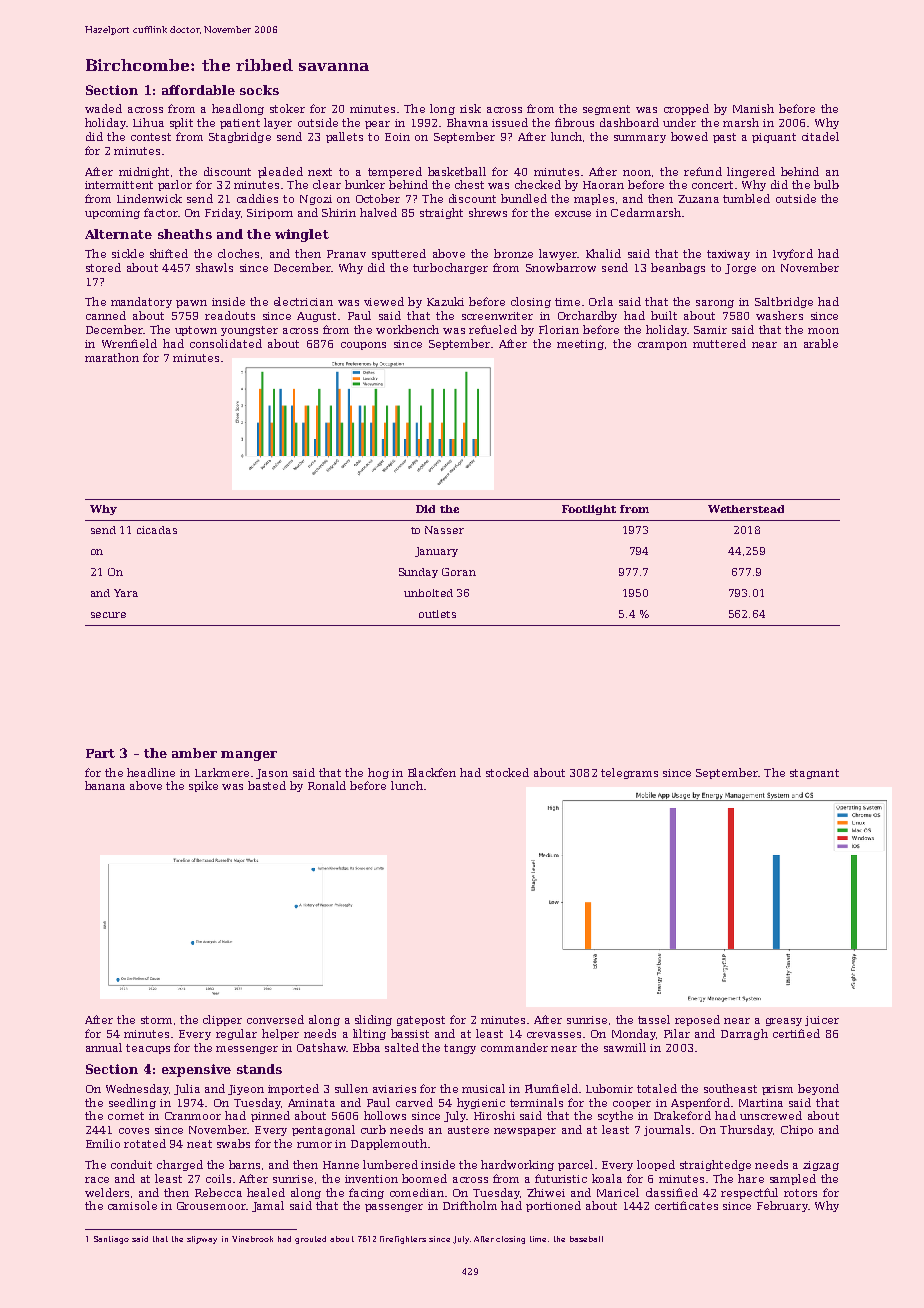 The image size is (924, 1308). I want to click on bulb, so click(826, 184).
